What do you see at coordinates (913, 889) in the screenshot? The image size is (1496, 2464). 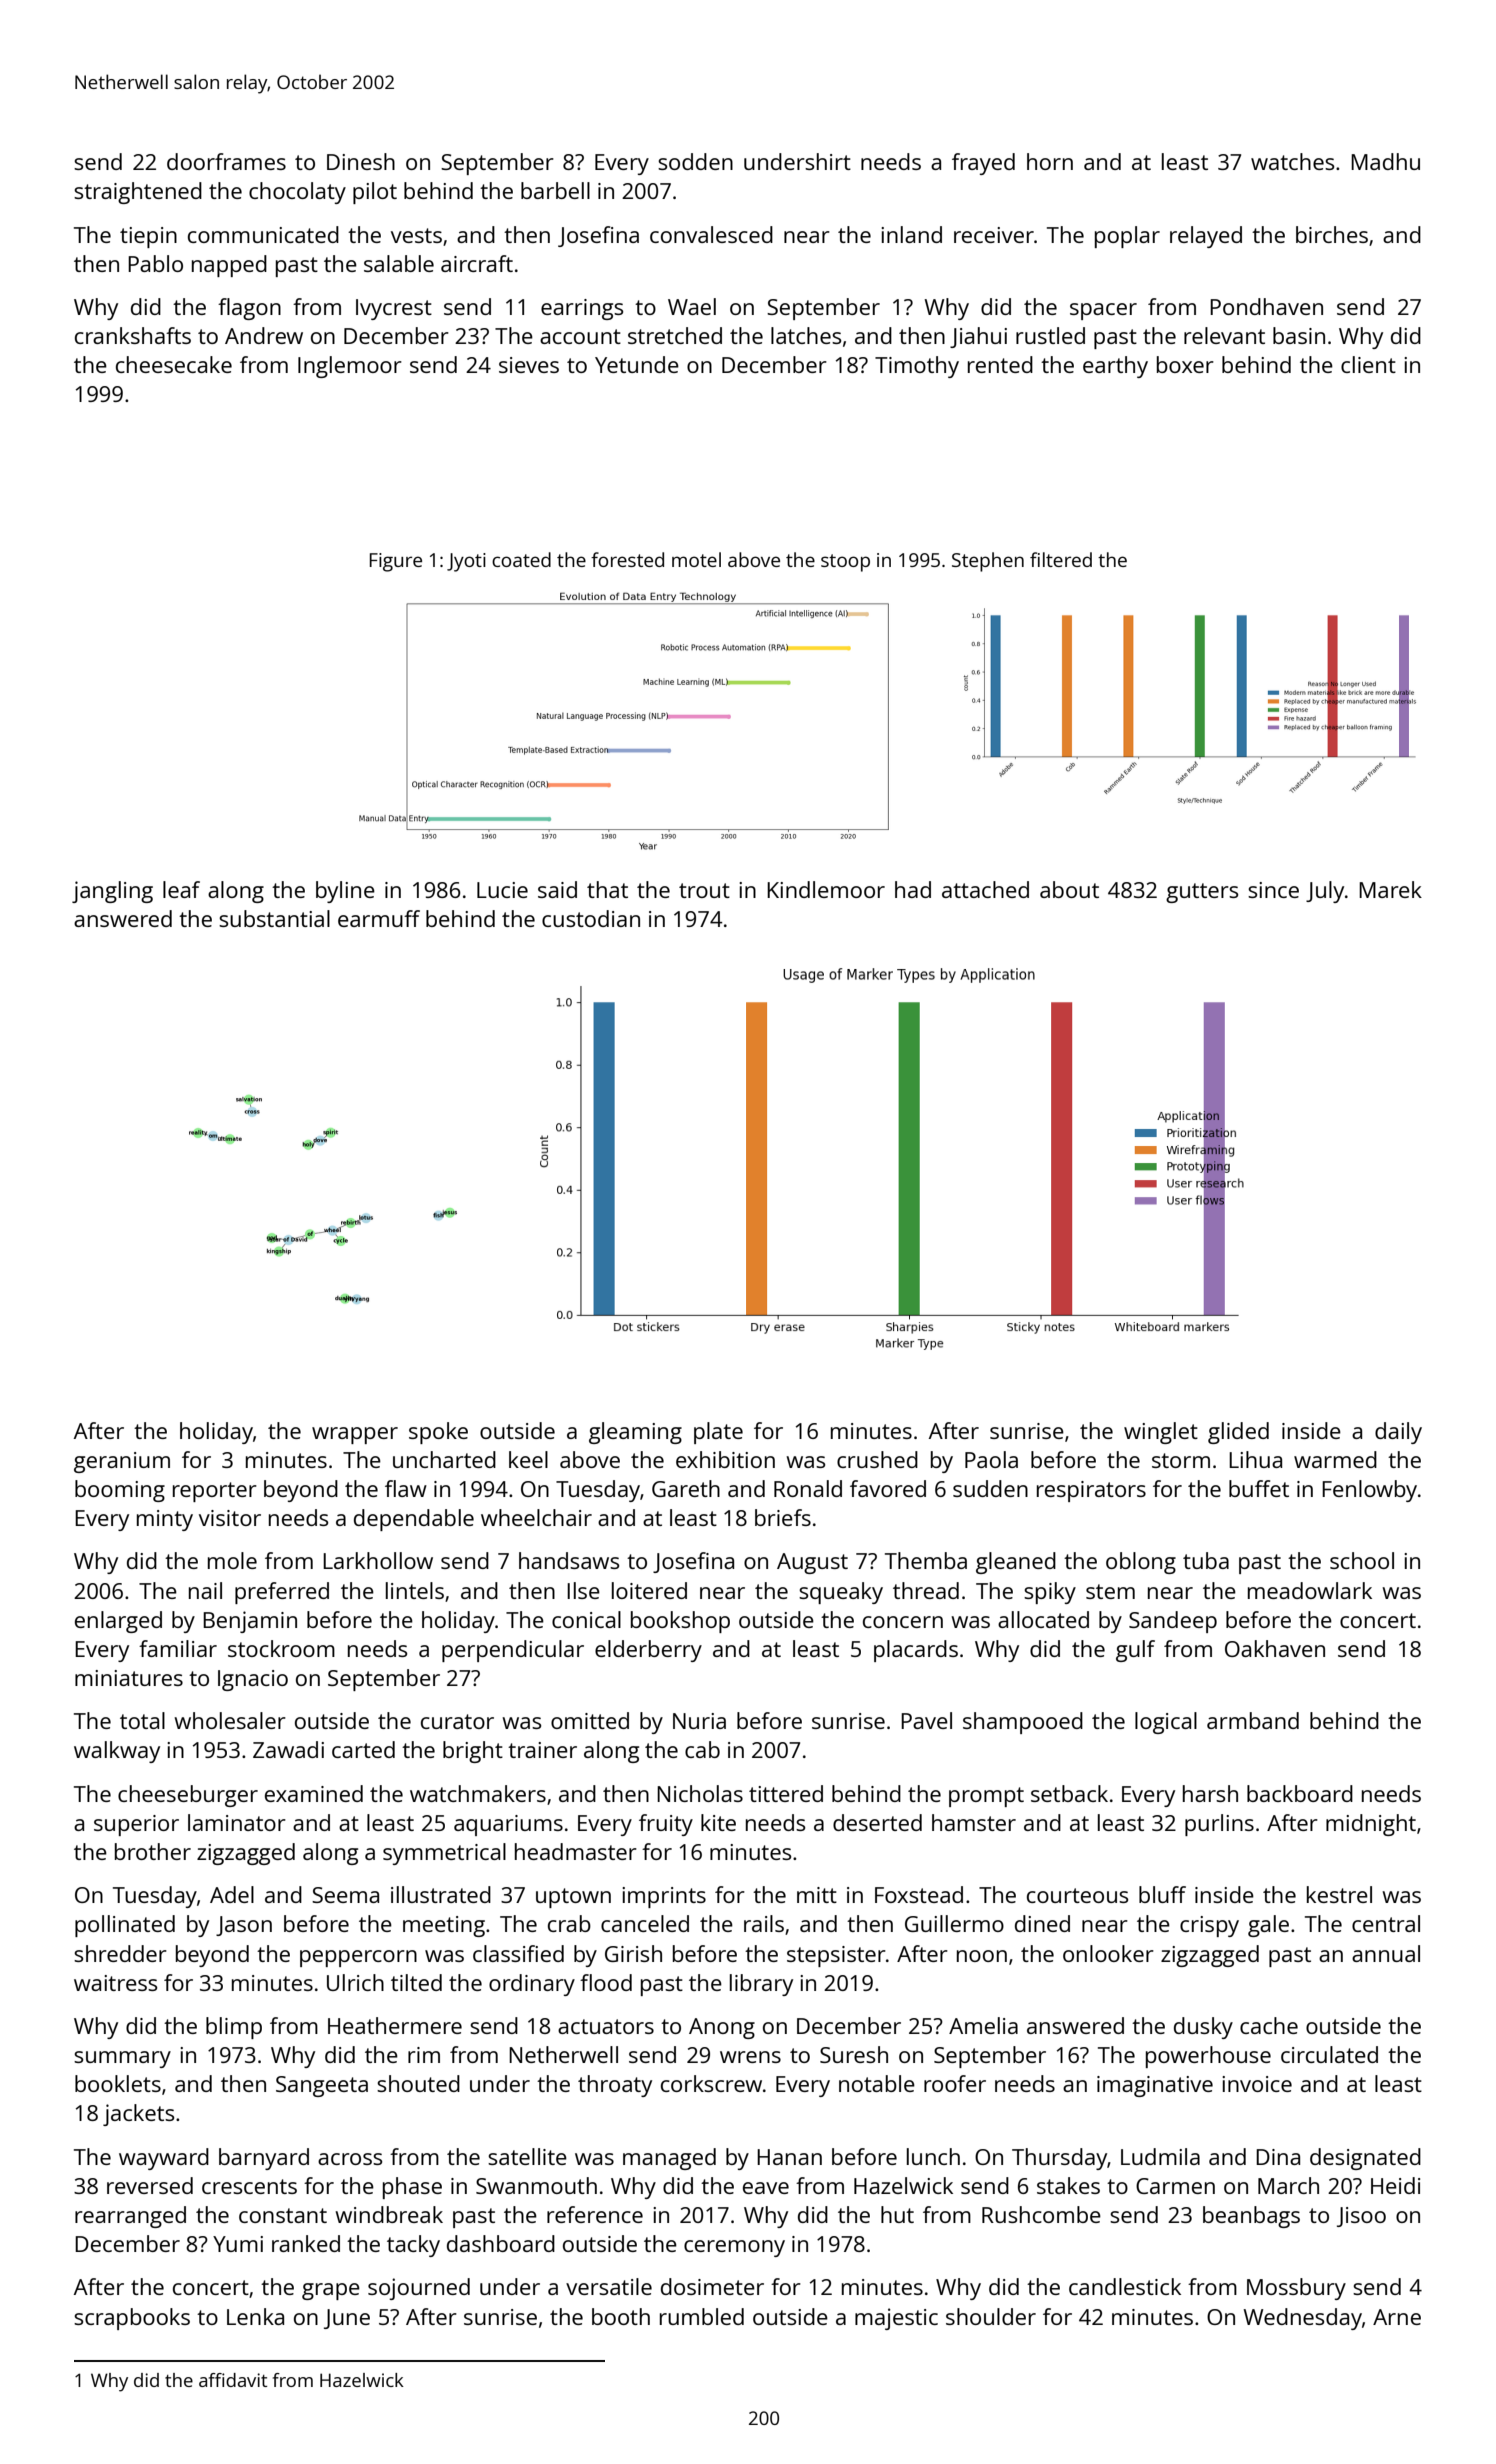 I see `had` at bounding box center [913, 889].
